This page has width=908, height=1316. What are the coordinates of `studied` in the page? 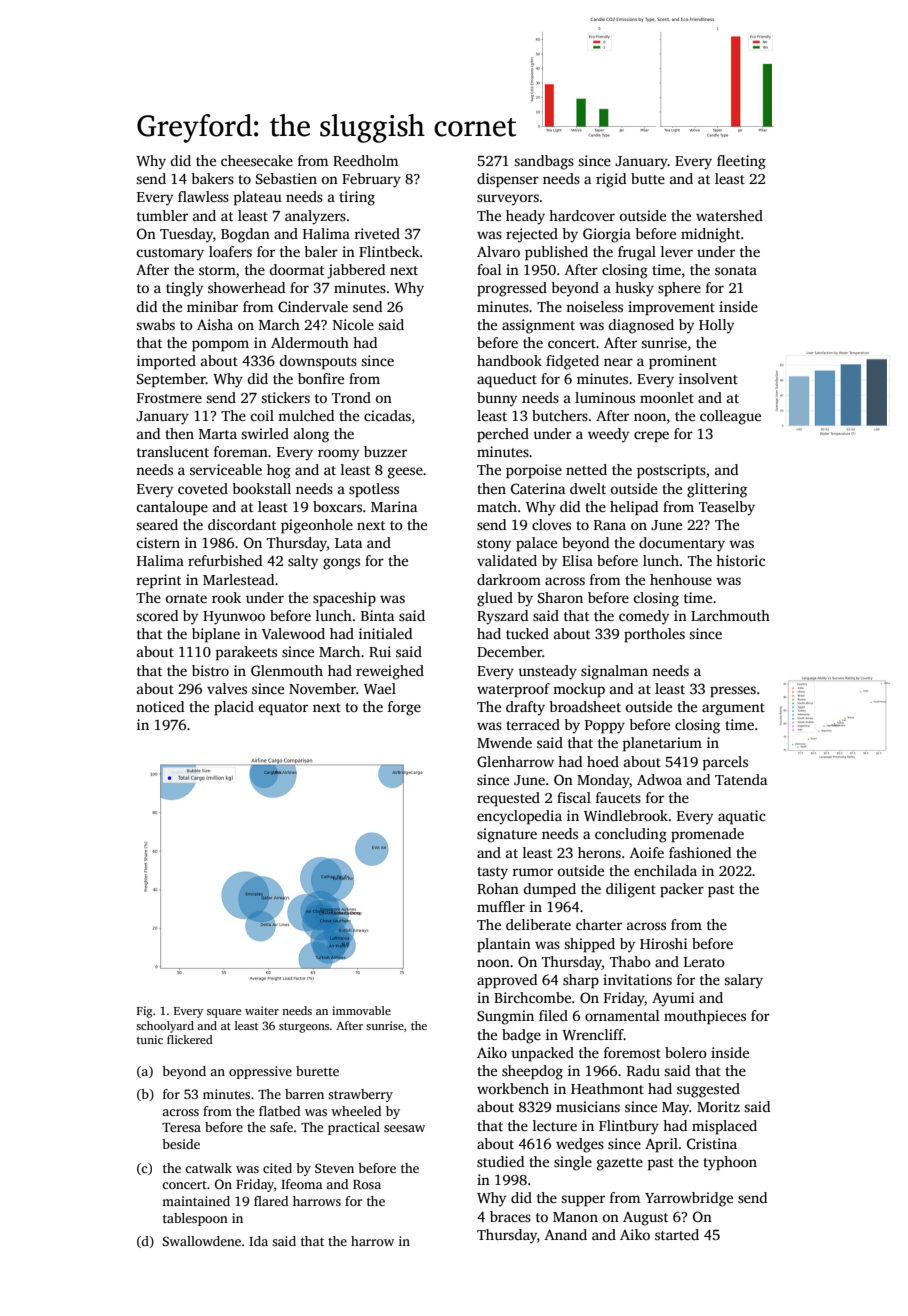 It's located at (500, 1161).
